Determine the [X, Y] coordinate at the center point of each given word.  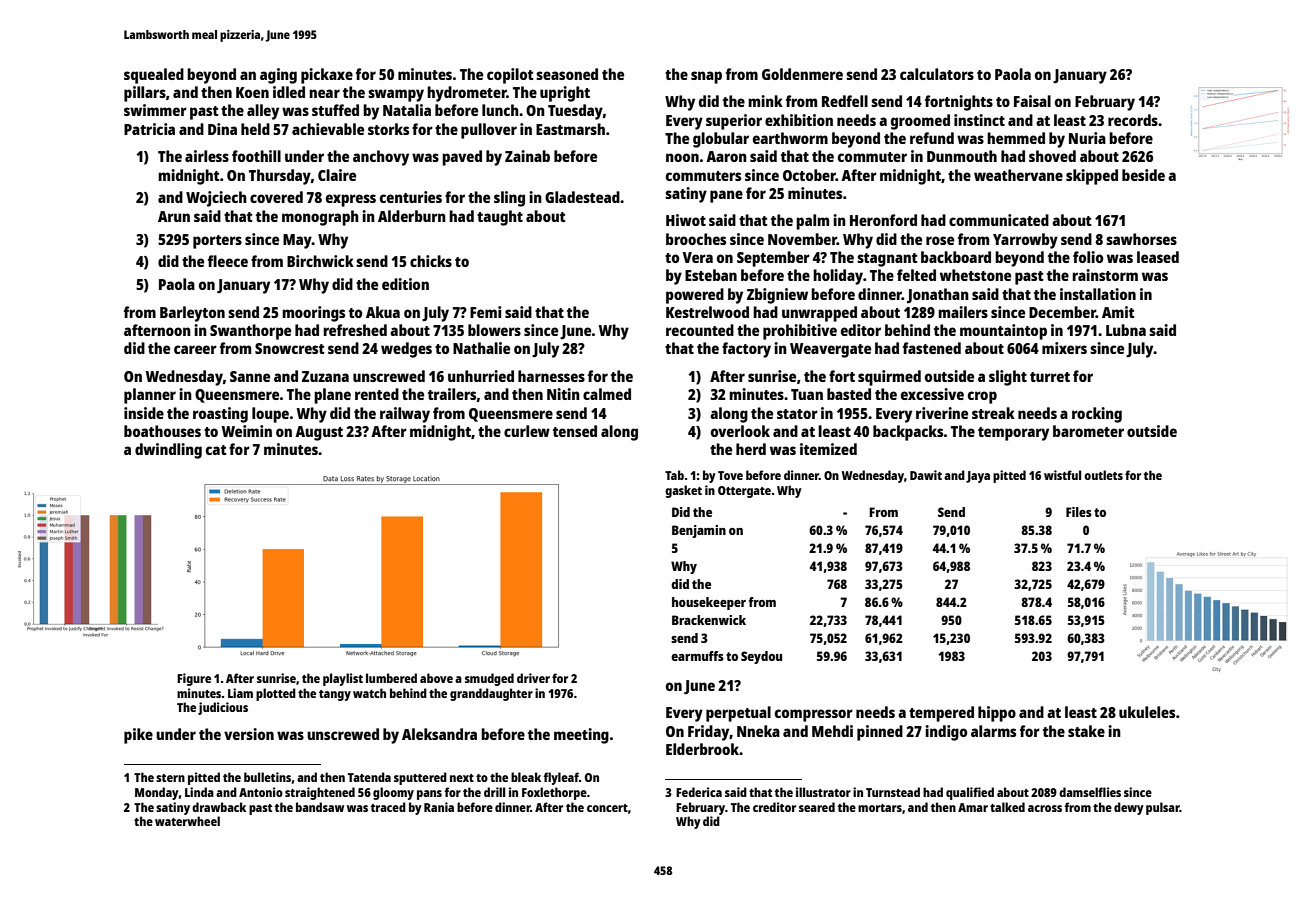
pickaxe [327, 76]
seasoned [567, 74]
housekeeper [709, 603]
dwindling [168, 451]
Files [1079, 512]
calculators [937, 74]
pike [138, 736]
